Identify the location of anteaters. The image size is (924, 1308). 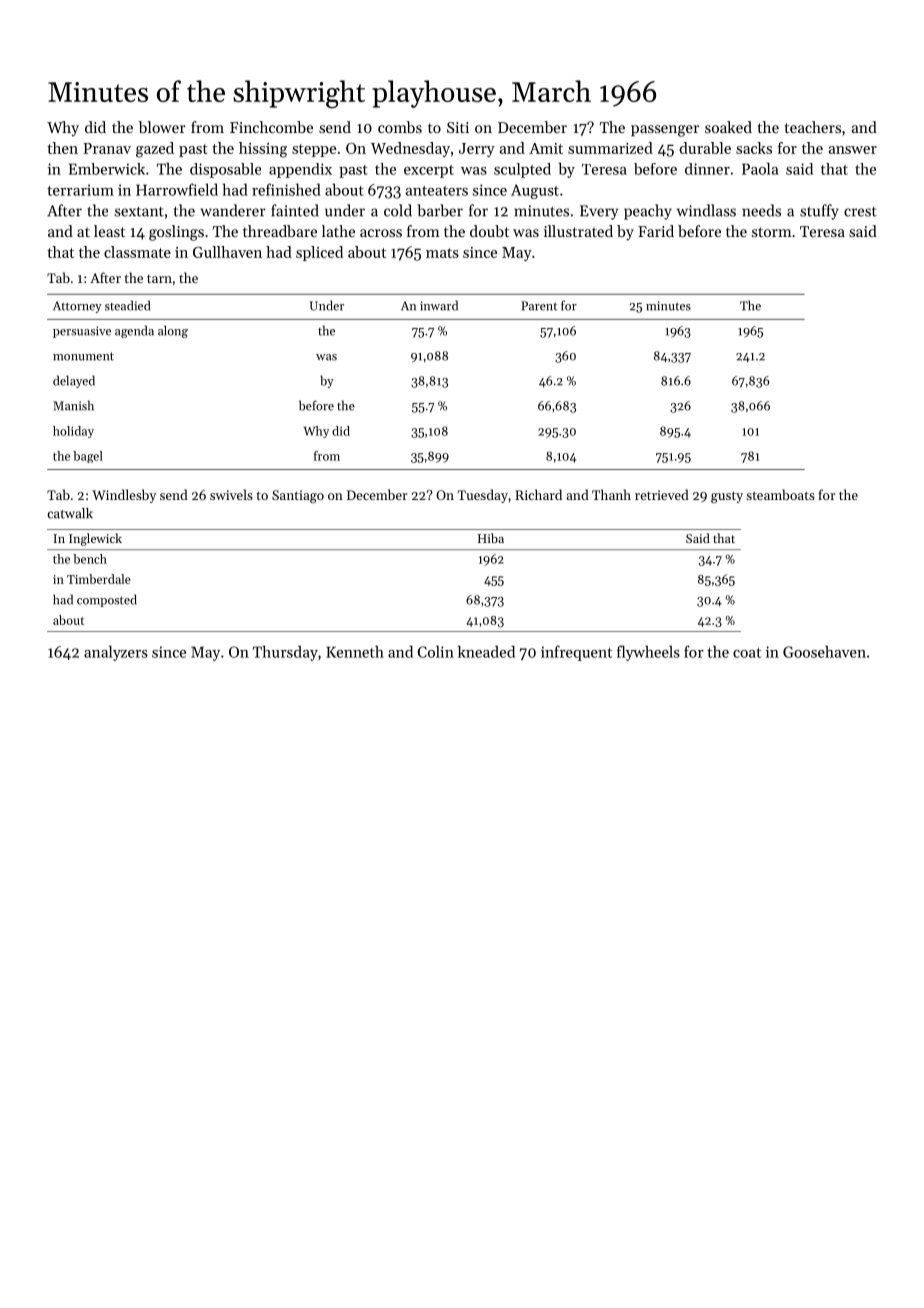
(437, 191).
